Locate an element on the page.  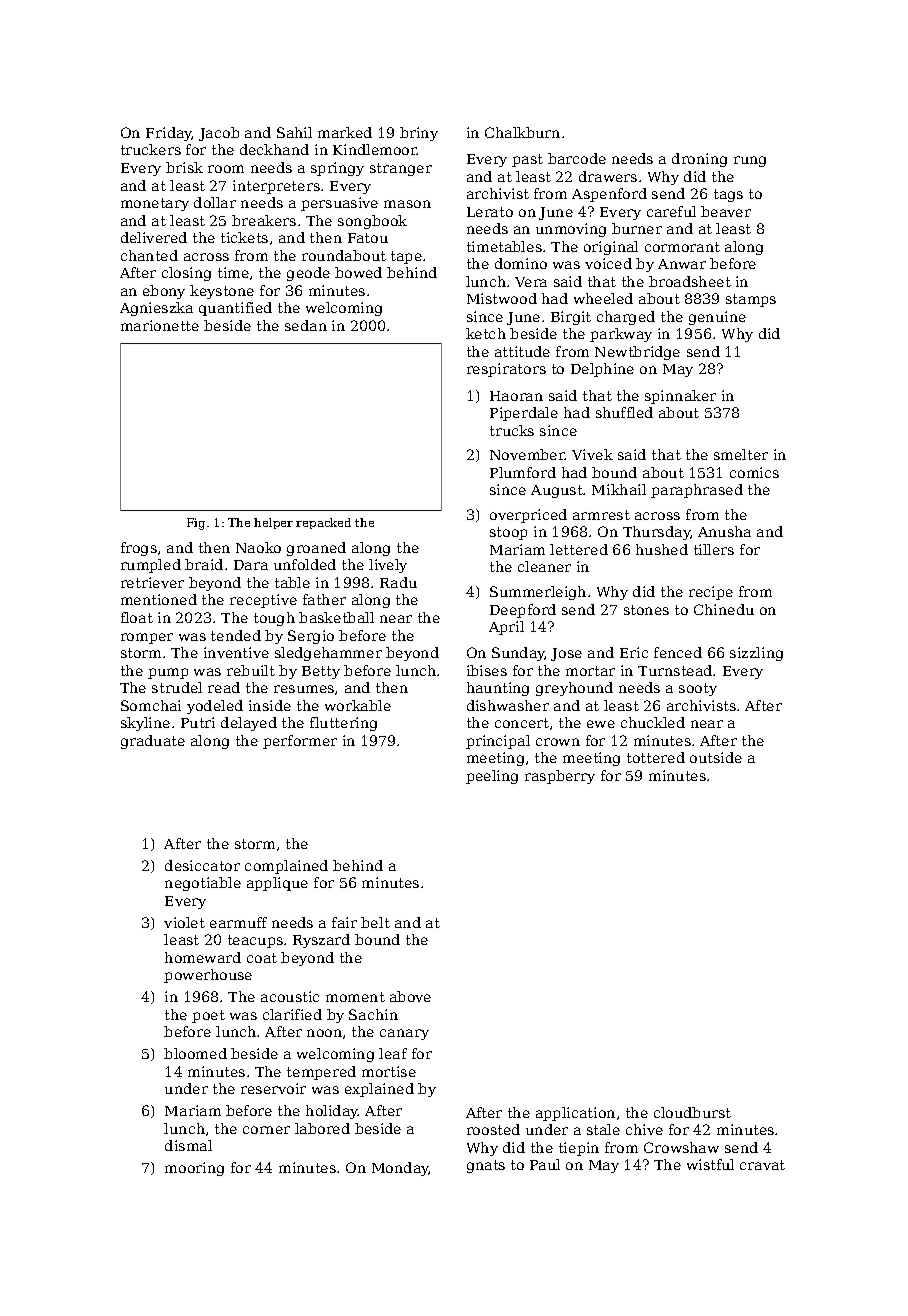
tottered is located at coordinates (656, 757).
